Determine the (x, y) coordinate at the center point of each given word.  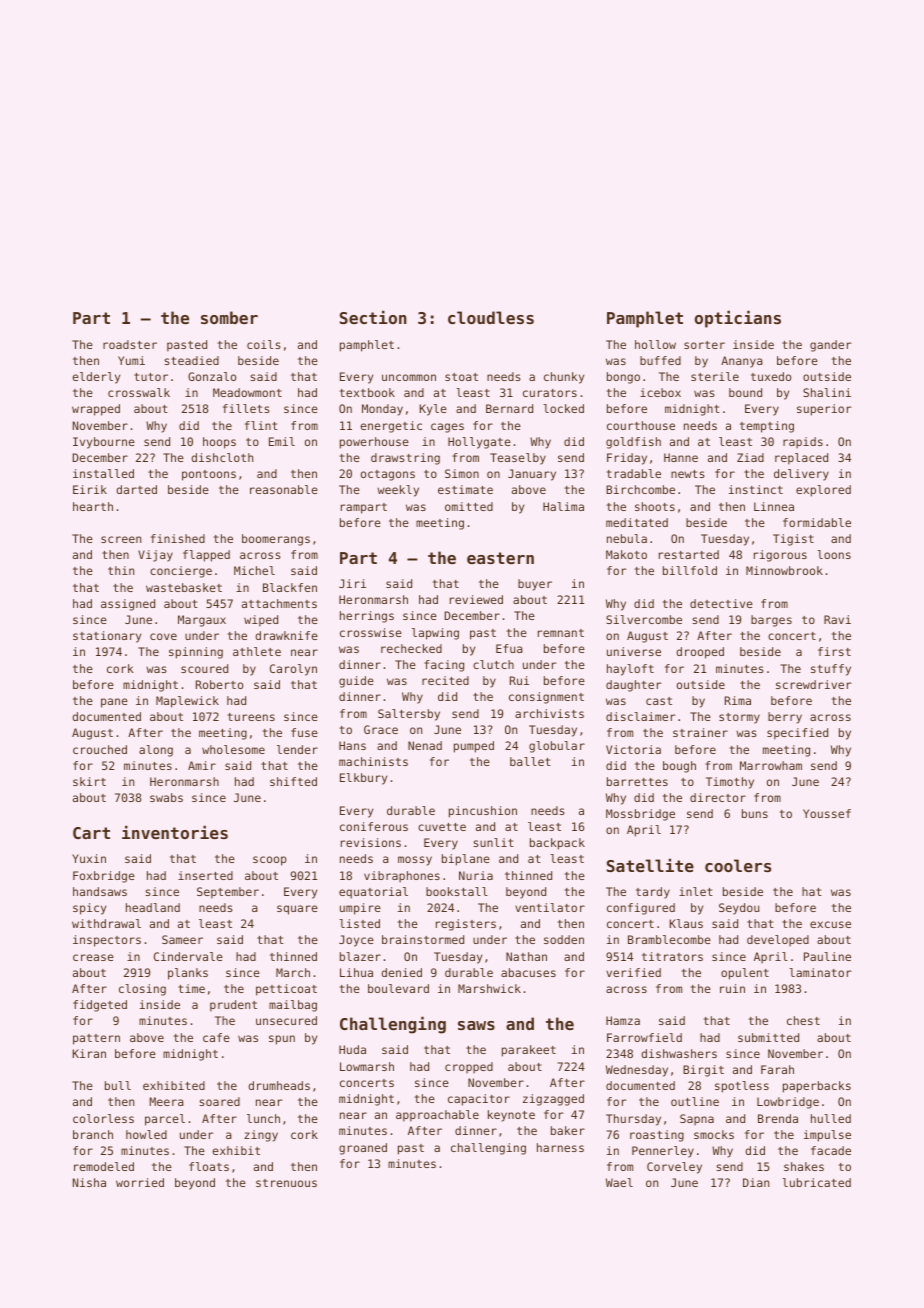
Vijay (155, 556)
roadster (130, 344)
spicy (89, 909)
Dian (756, 1182)
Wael (619, 1182)
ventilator (550, 907)
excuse (830, 924)
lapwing (435, 634)
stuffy (831, 670)
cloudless (491, 317)
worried (140, 1182)
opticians (738, 319)
